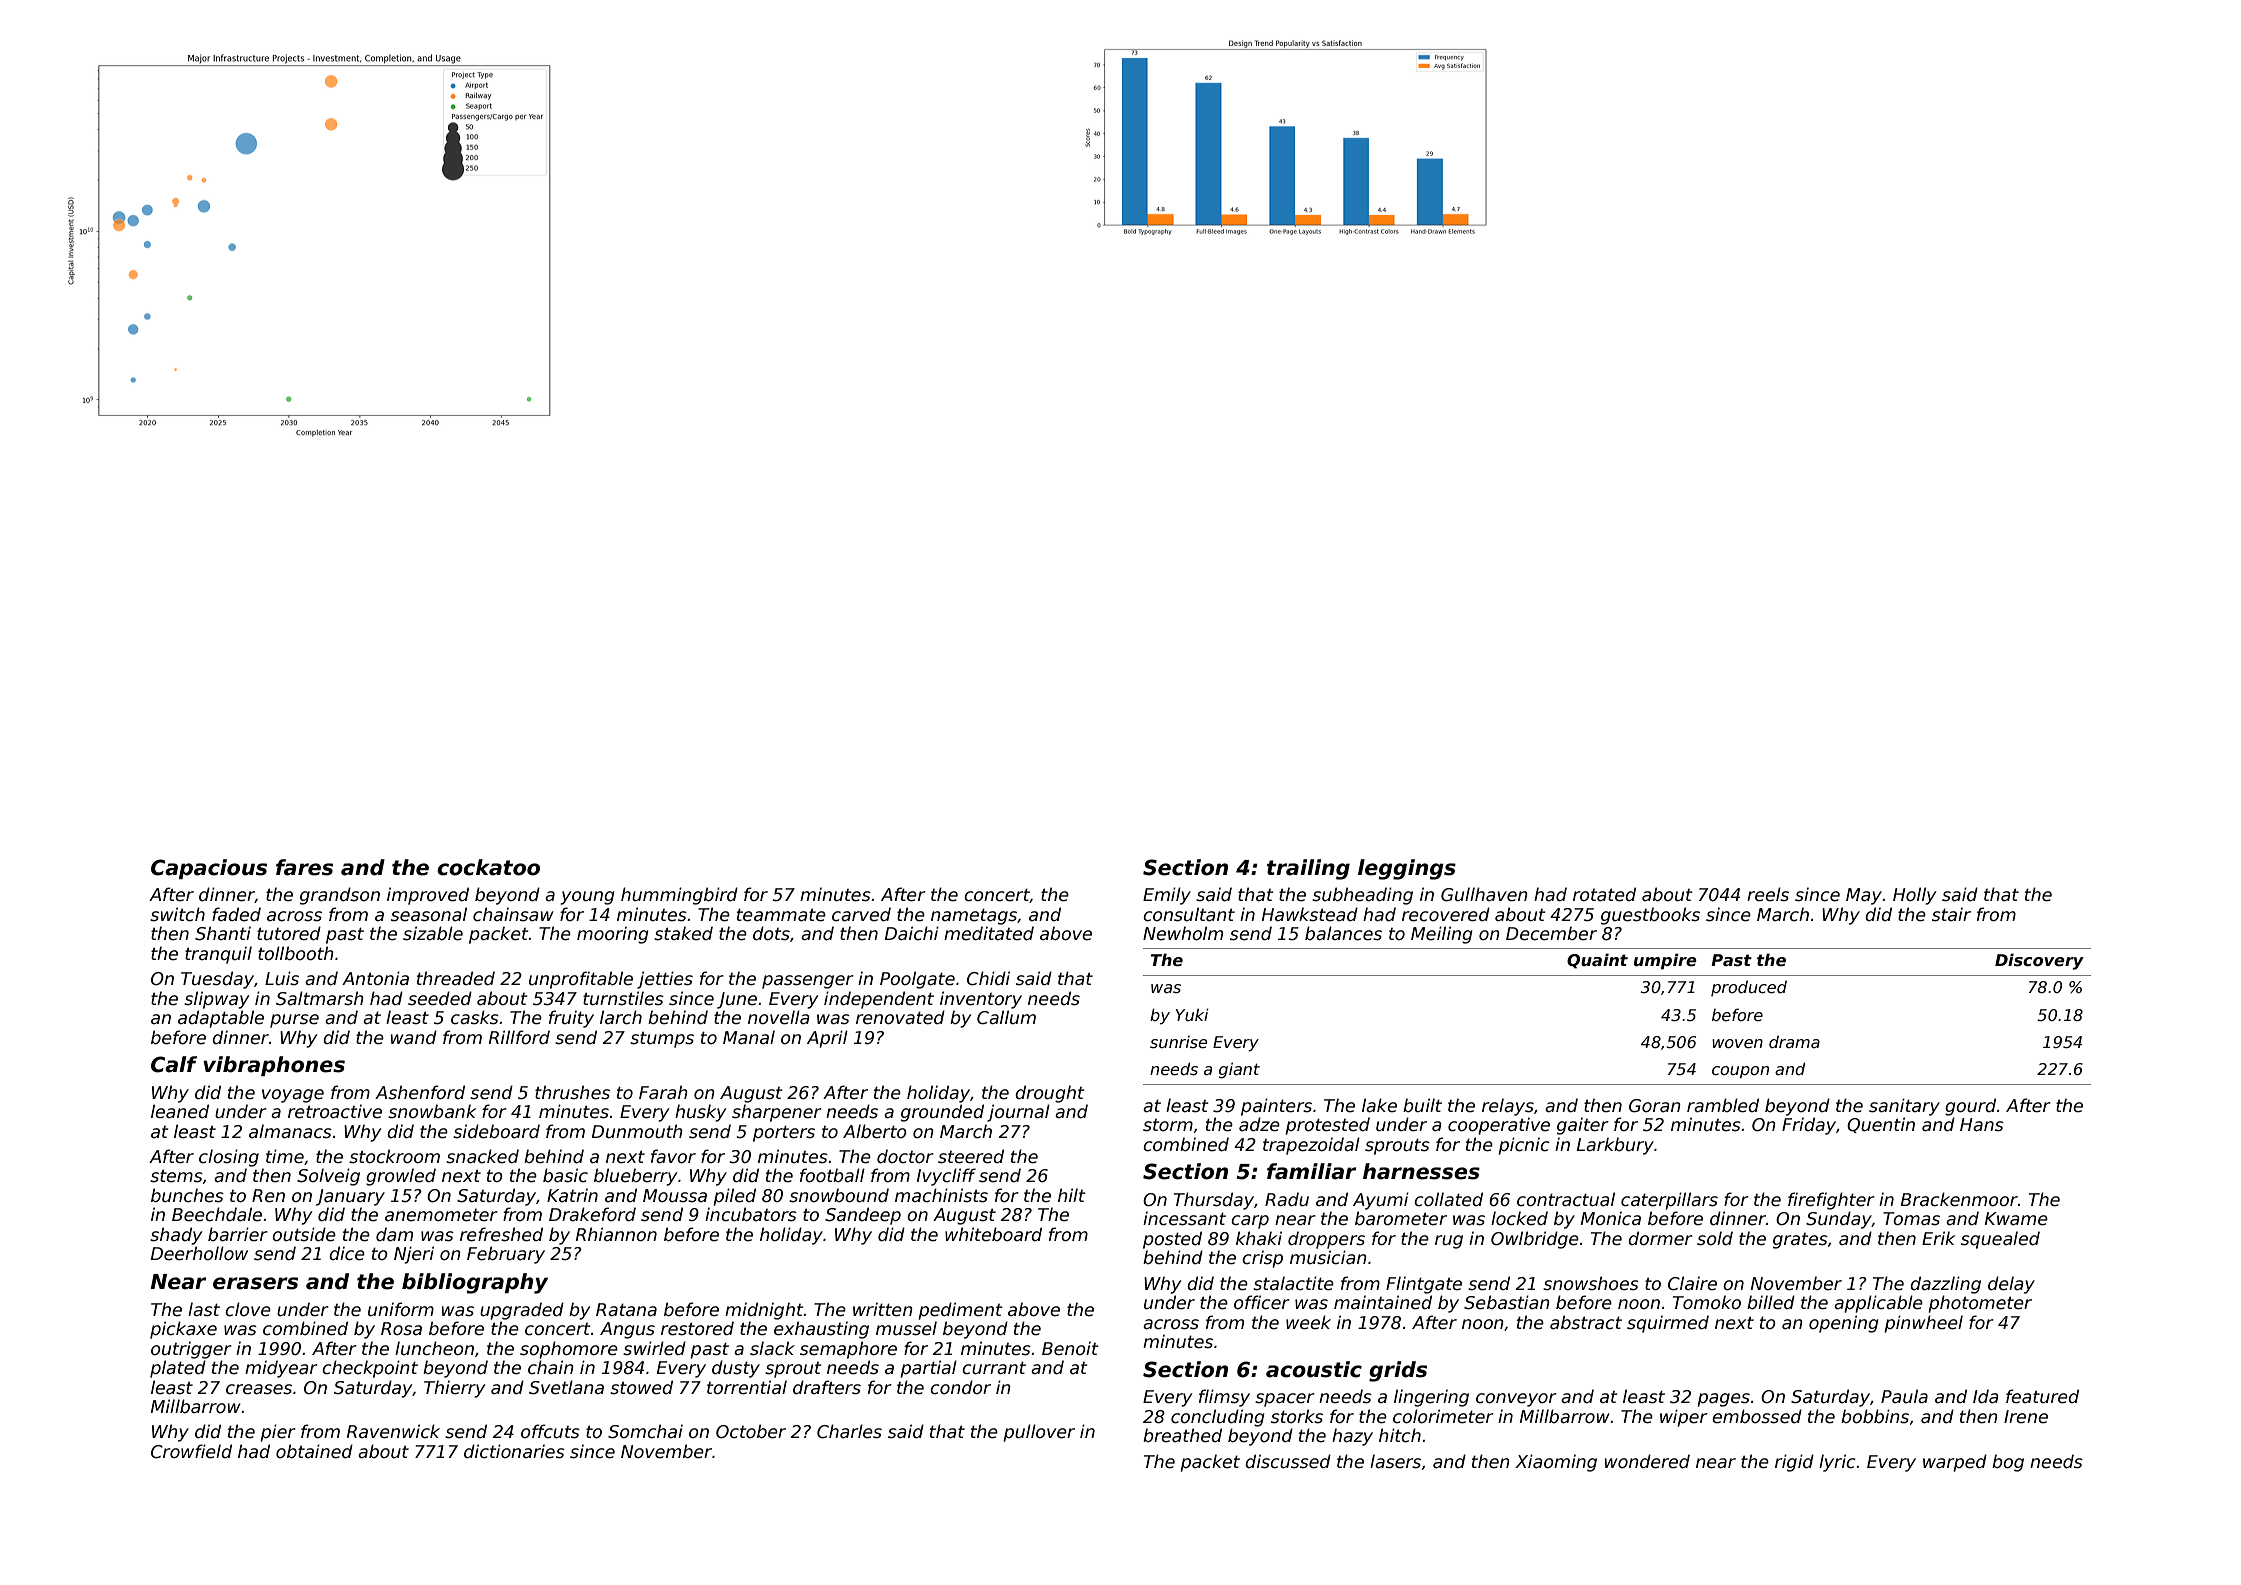  What do you see at coordinates (475, 1283) in the image?
I see `bibliography` at bounding box center [475, 1283].
